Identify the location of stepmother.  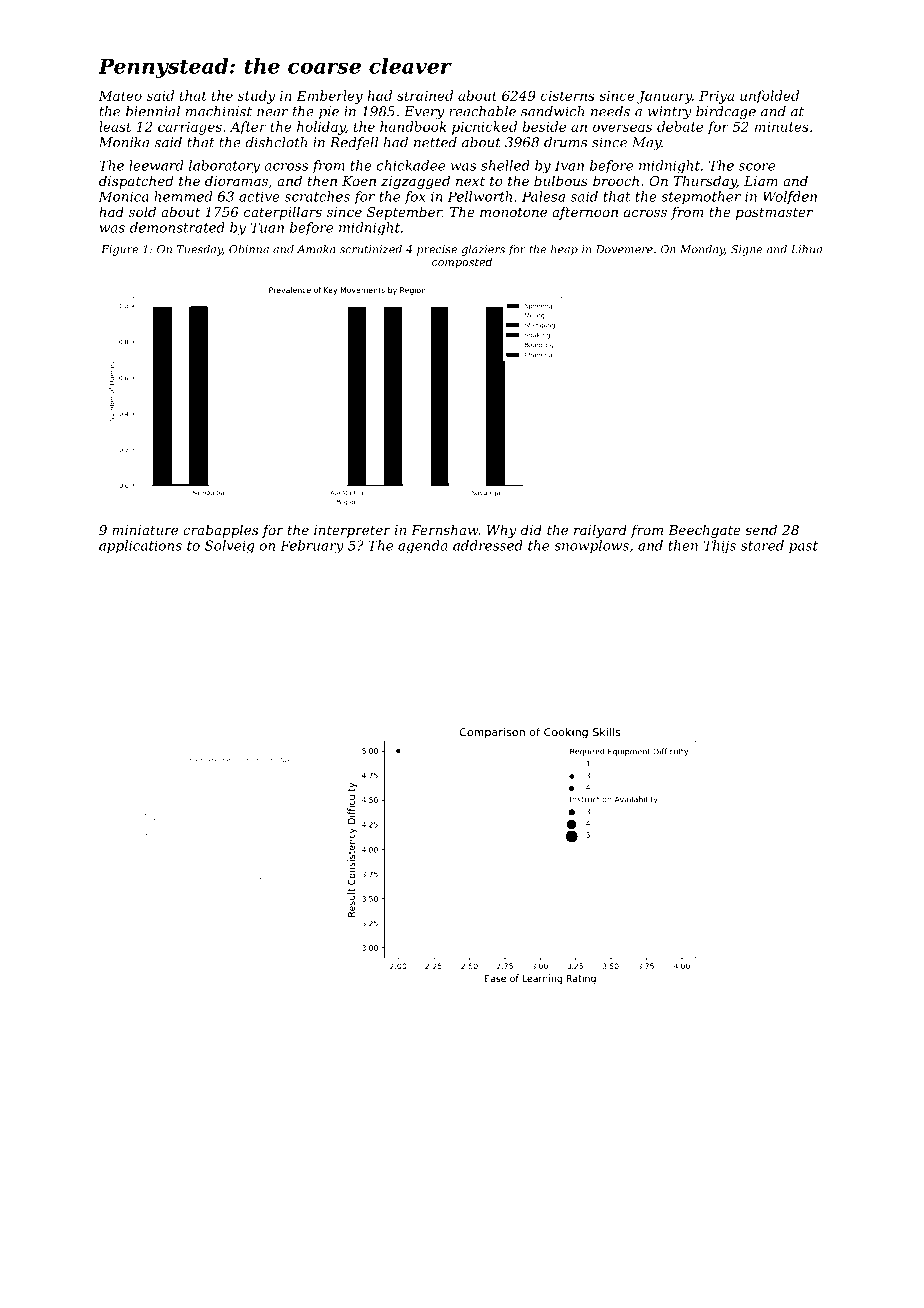
(701, 197).
